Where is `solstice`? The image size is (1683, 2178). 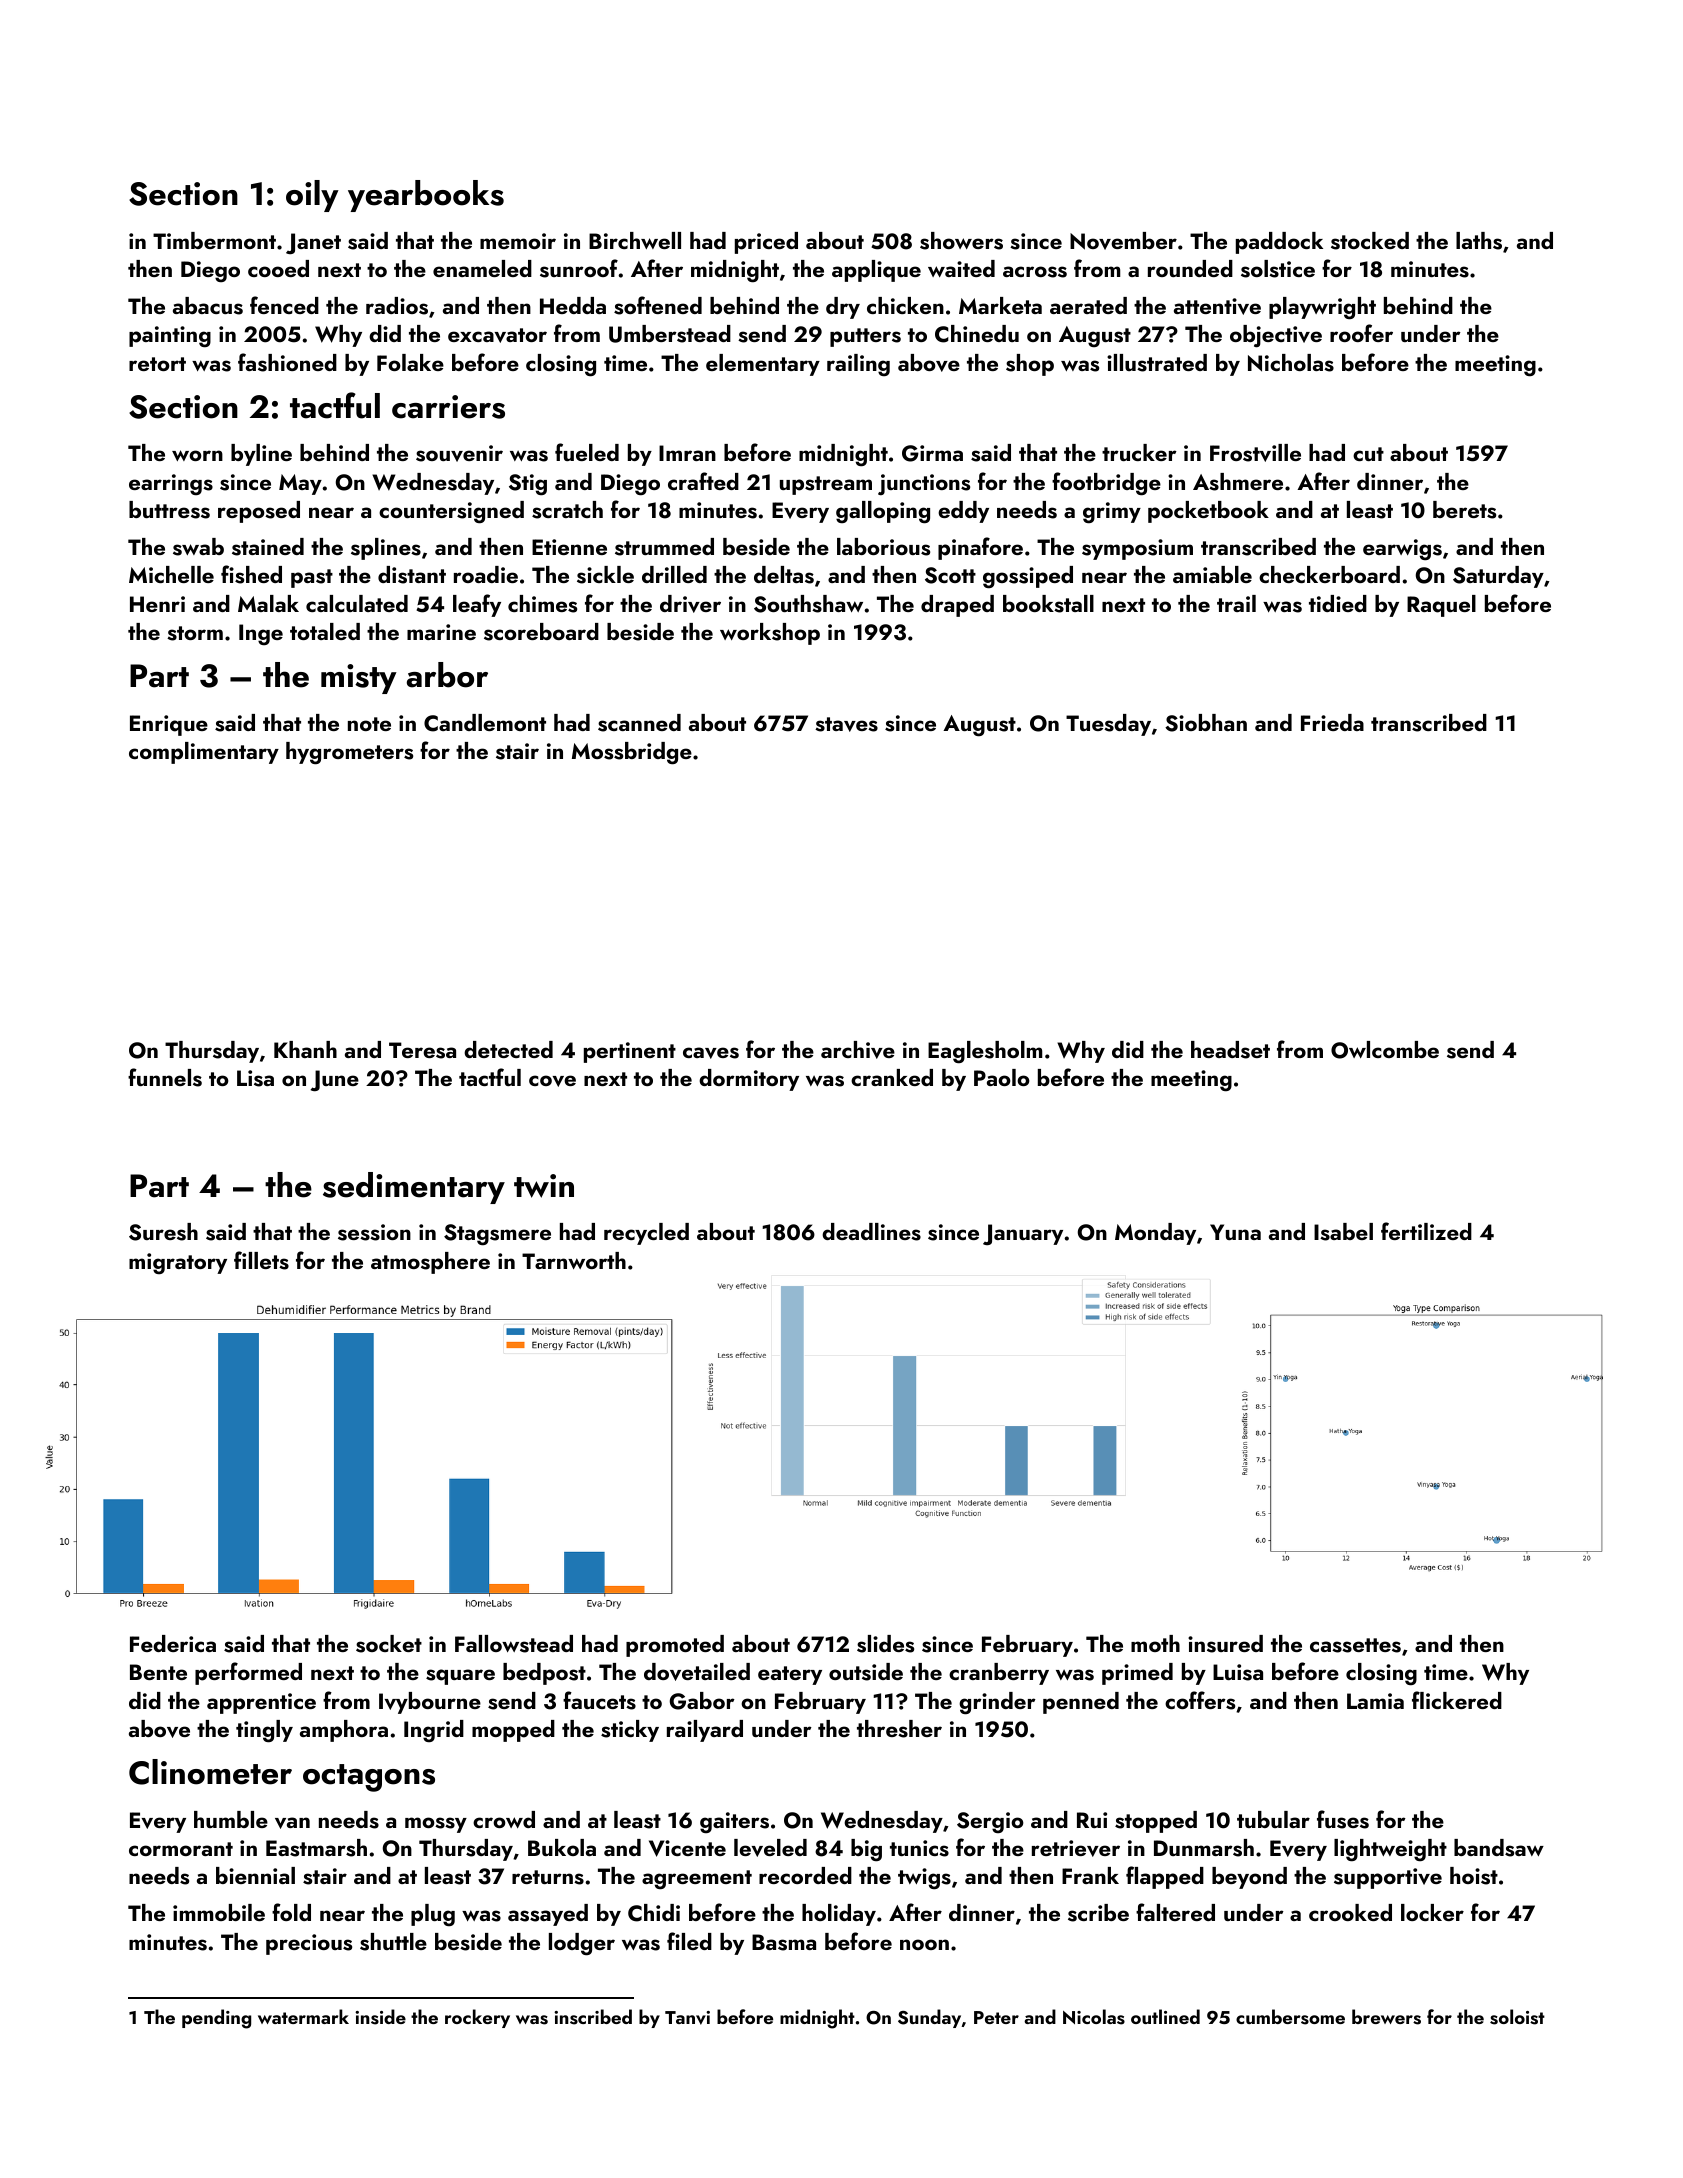
solstice is located at coordinates (1278, 269).
